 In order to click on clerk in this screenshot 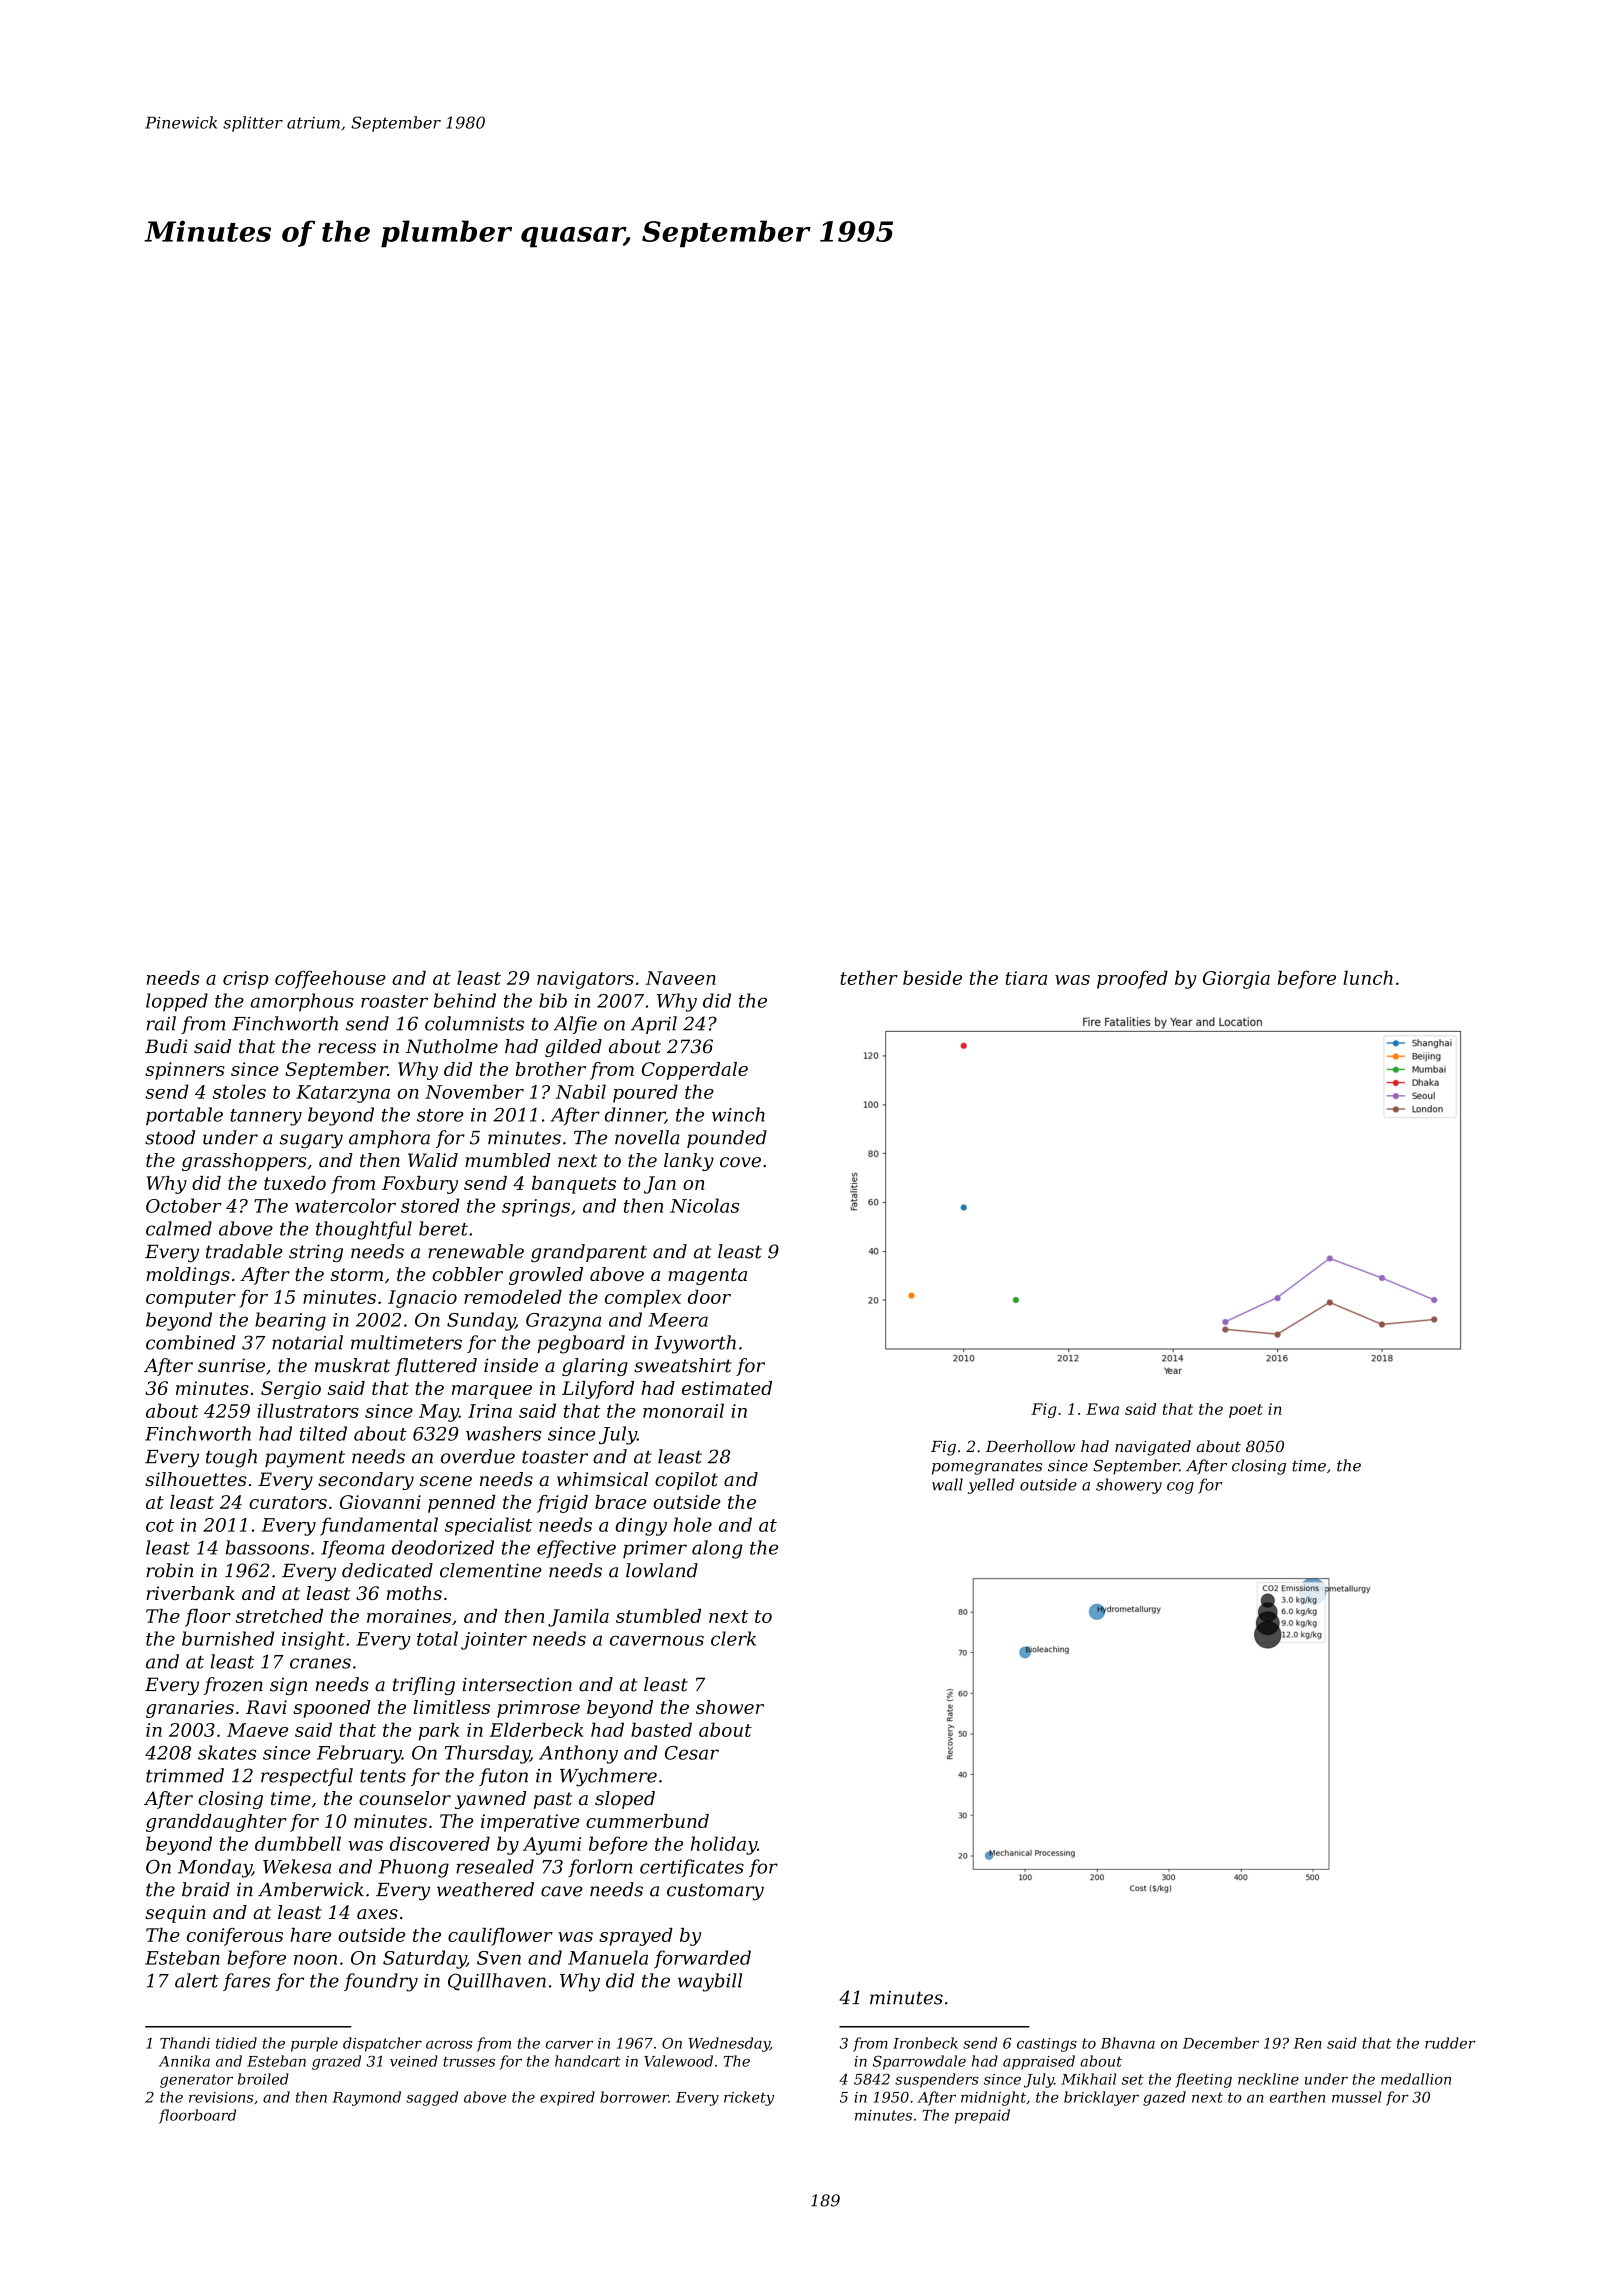, I will do `click(733, 1638)`.
